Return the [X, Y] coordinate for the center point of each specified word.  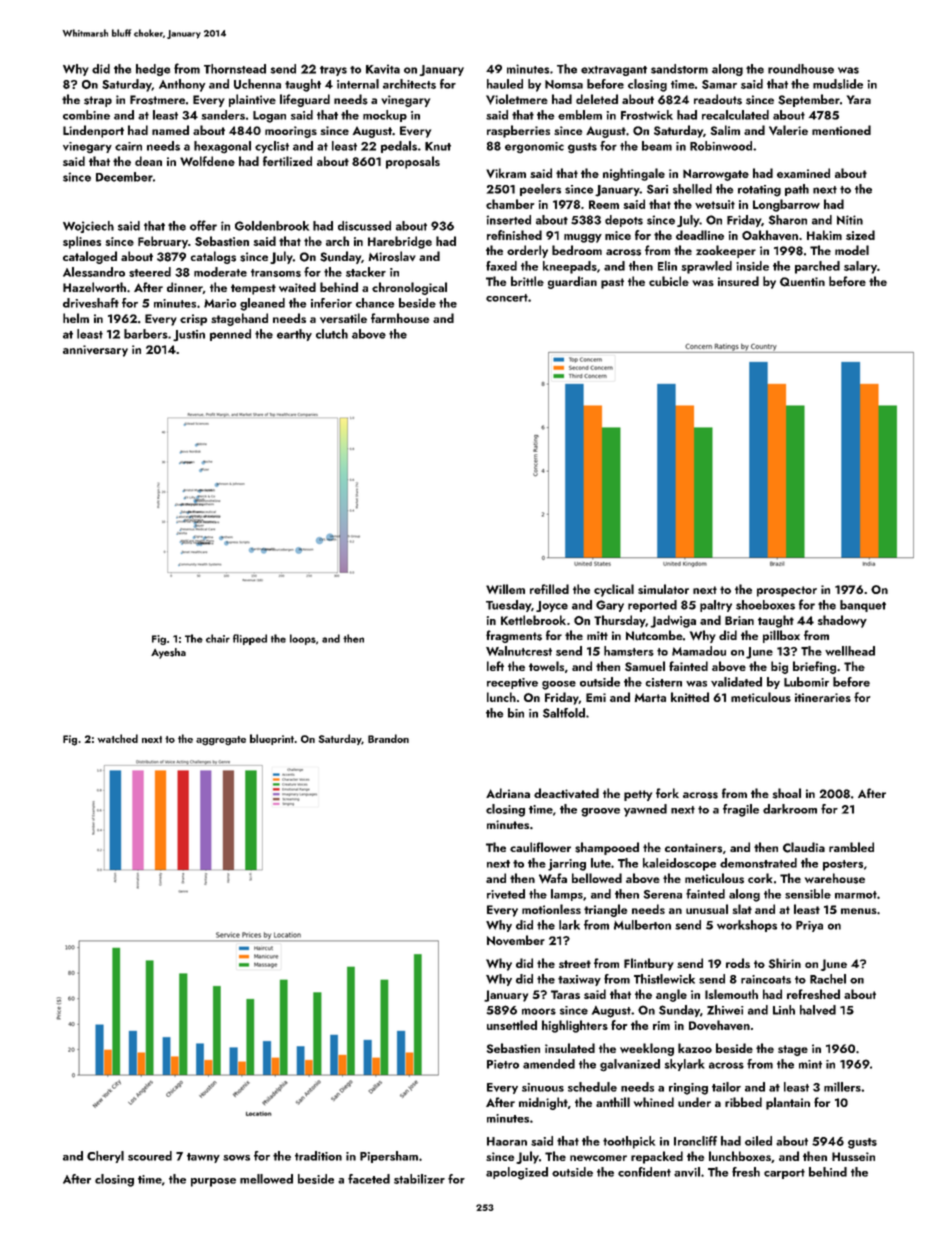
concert [507, 298]
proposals [413, 162]
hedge [153, 70]
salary [860, 267]
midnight [543, 1103]
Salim [725, 130]
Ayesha [168, 653]
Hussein [853, 1156]
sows [236, 1158]
